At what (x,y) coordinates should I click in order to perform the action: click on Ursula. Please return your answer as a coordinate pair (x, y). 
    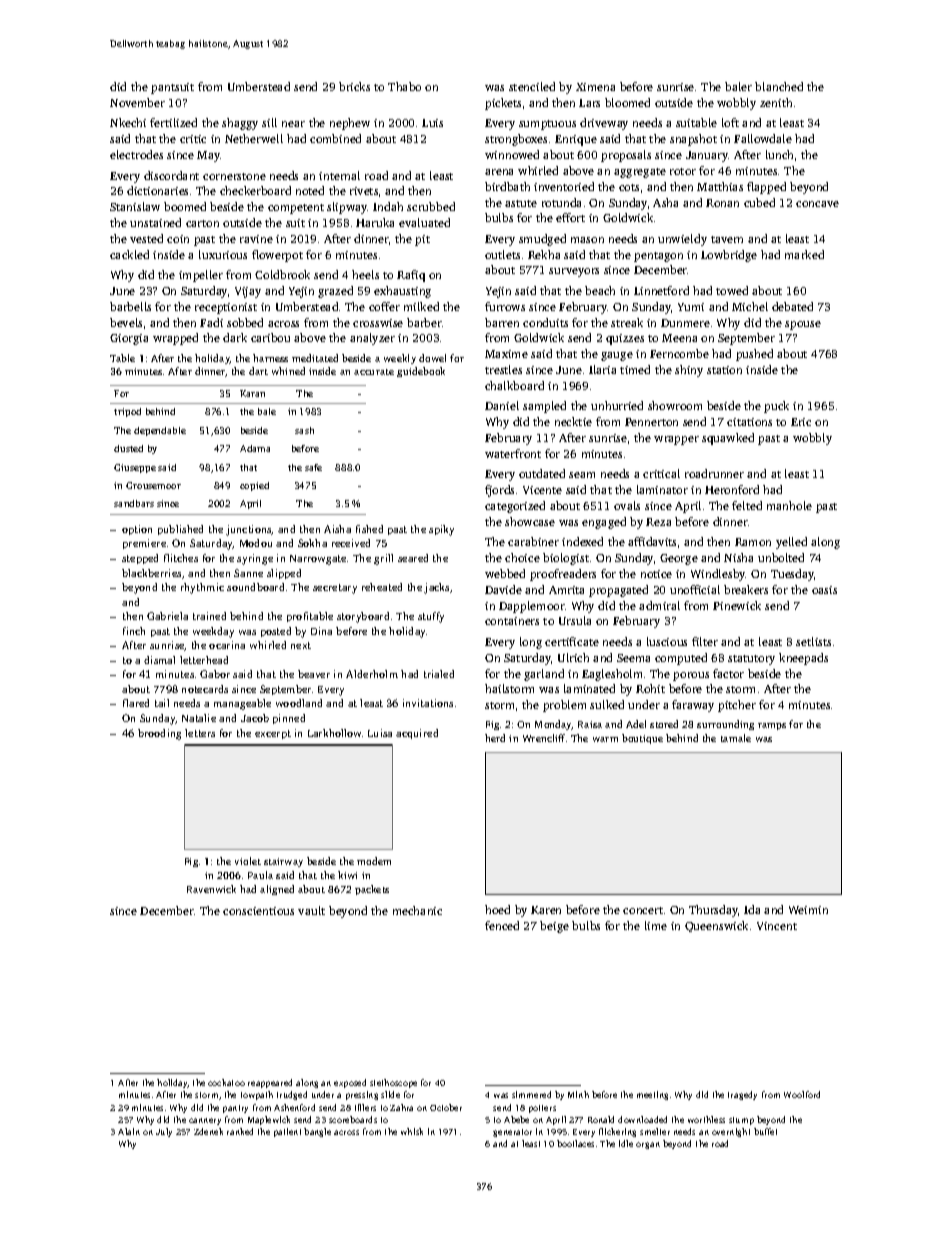
    Looking at the image, I should click on (575, 620).
